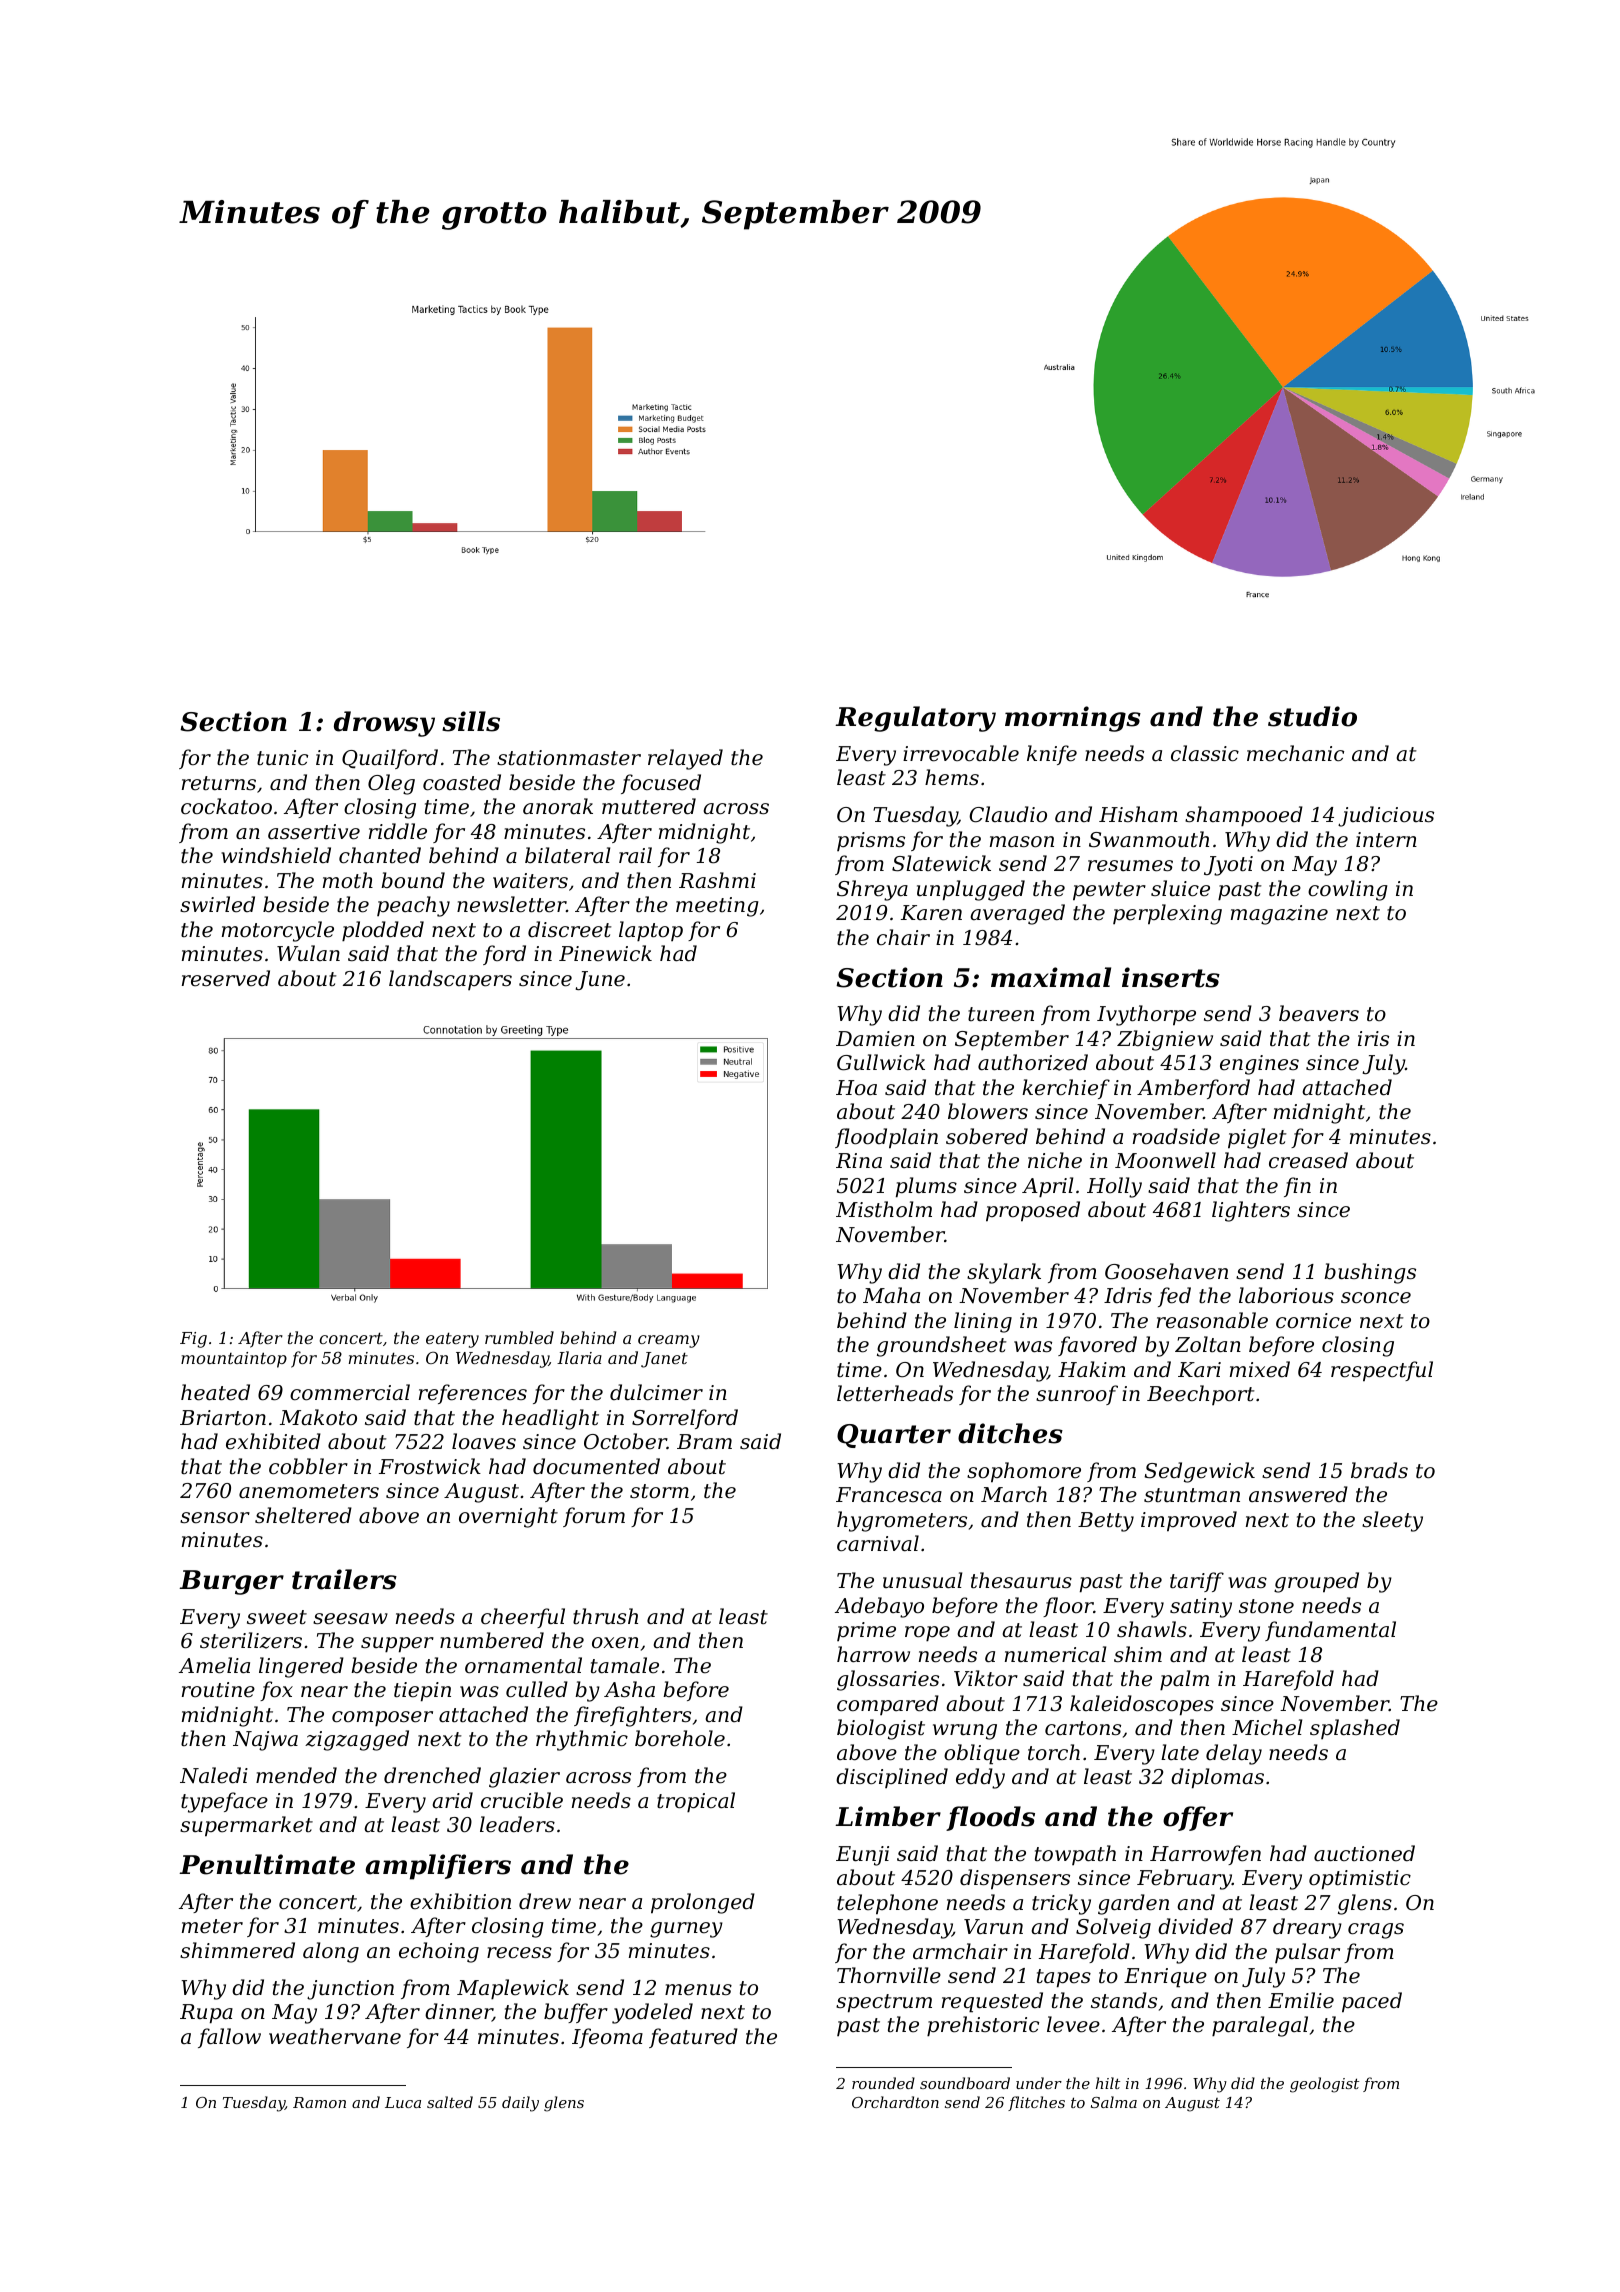 This page has width=1620, height=2292. Describe the element at coordinates (881, 1062) in the page. I see `Gullwick` at that location.
